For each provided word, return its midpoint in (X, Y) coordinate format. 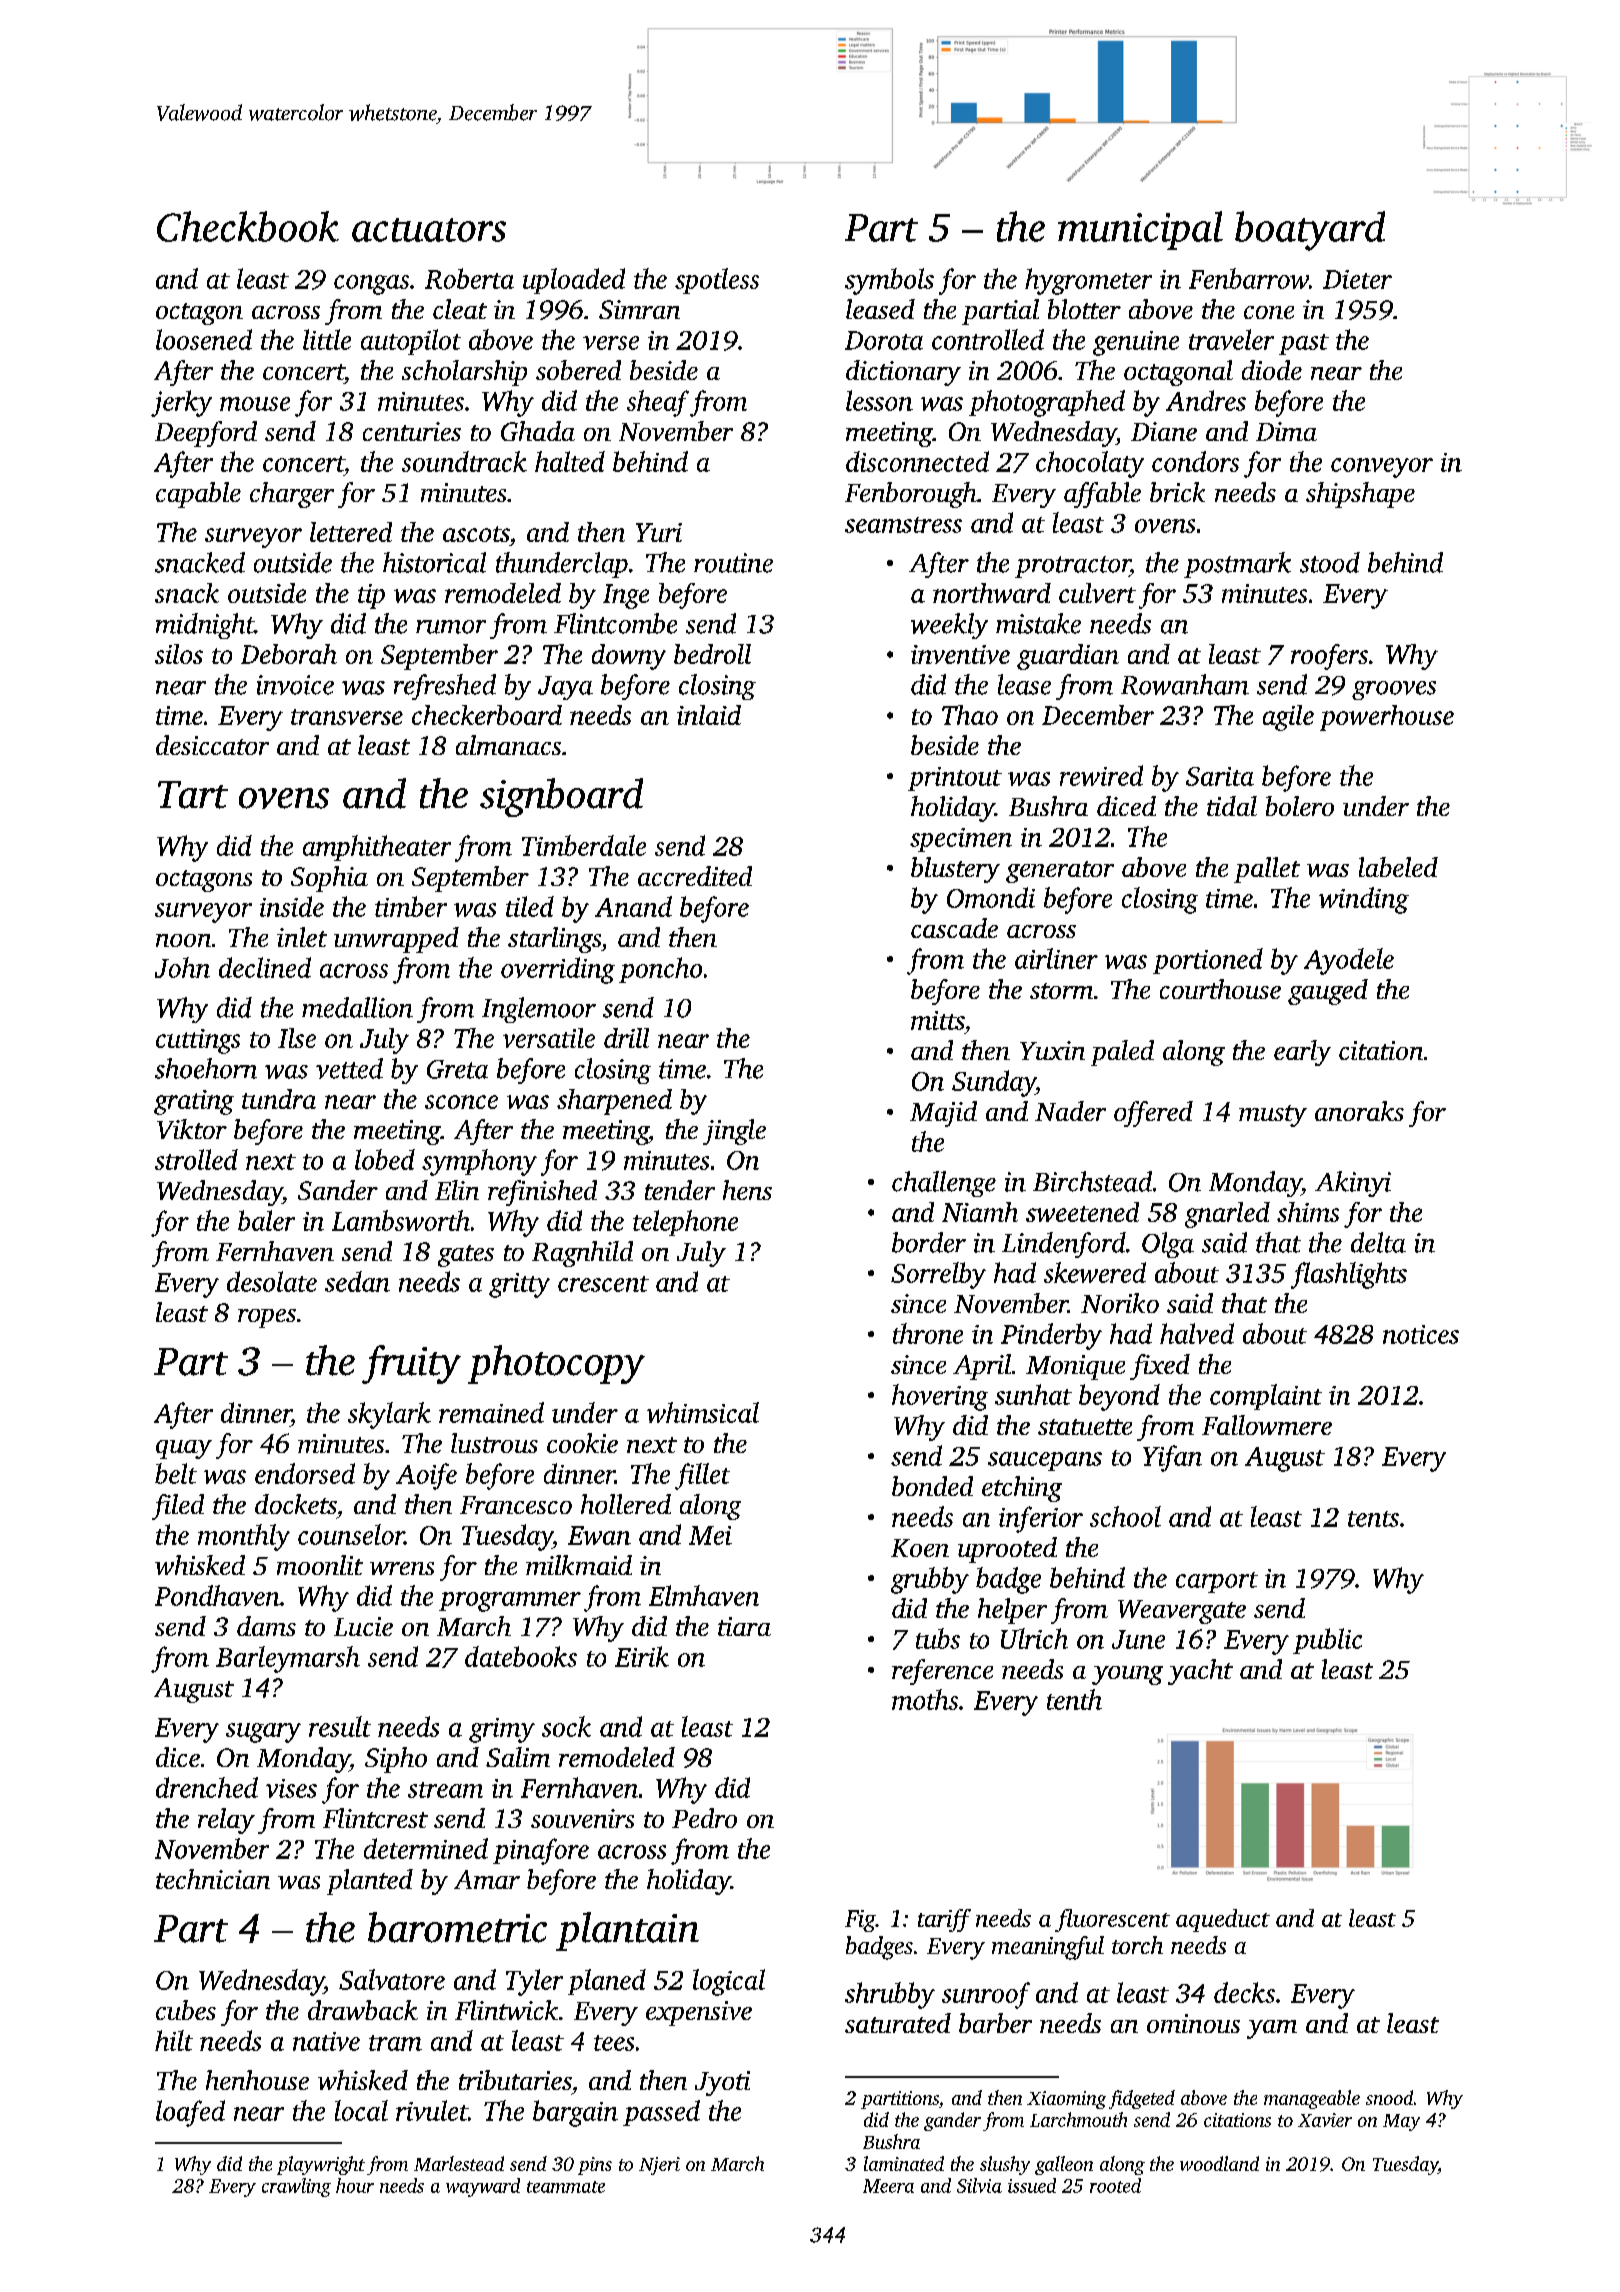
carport (1217, 1582)
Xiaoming (1066, 2100)
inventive (960, 654)
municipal (1140, 230)
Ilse (297, 1038)
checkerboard (487, 715)
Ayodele (1349, 961)
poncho (660, 970)
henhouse (257, 2080)
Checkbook (248, 226)
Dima (1286, 431)
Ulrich (1034, 1638)
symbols (889, 281)
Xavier (1325, 2120)
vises (291, 1788)
